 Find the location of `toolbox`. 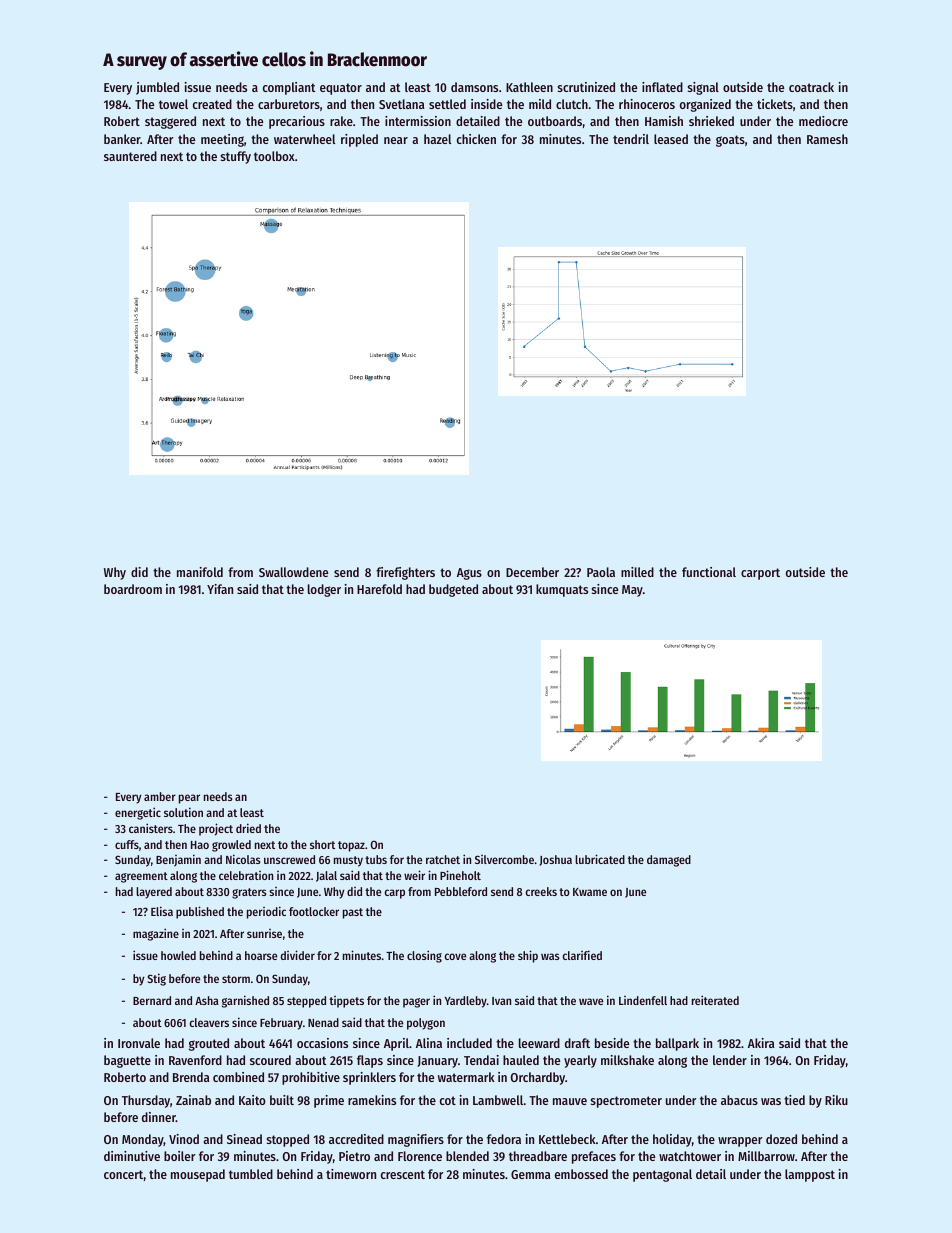

toolbox is located at coordinates (274, 156).
